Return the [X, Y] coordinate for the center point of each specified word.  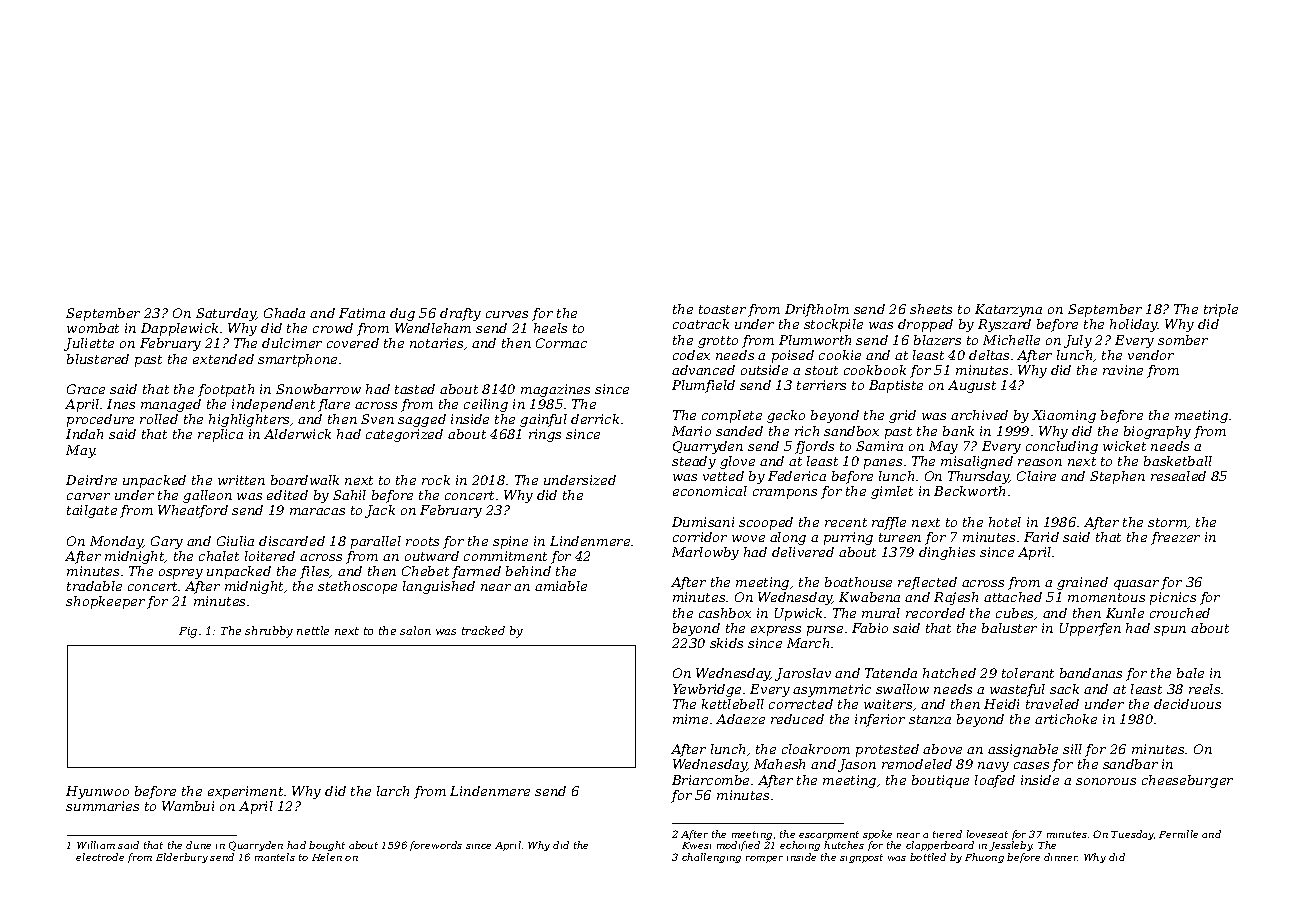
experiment [245, 792]
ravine [1123, 370]
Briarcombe [710, 780]
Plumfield [703, 386]
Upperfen [1090, 629]
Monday [116, 542]
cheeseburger [1187, 781]
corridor [700, 537]
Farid [1041, 537]
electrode [100, 857]
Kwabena [869, 597]
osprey [181, 574]
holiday [1134, 325]
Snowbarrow [318, 389]
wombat [93, 328]
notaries [436, 343]
